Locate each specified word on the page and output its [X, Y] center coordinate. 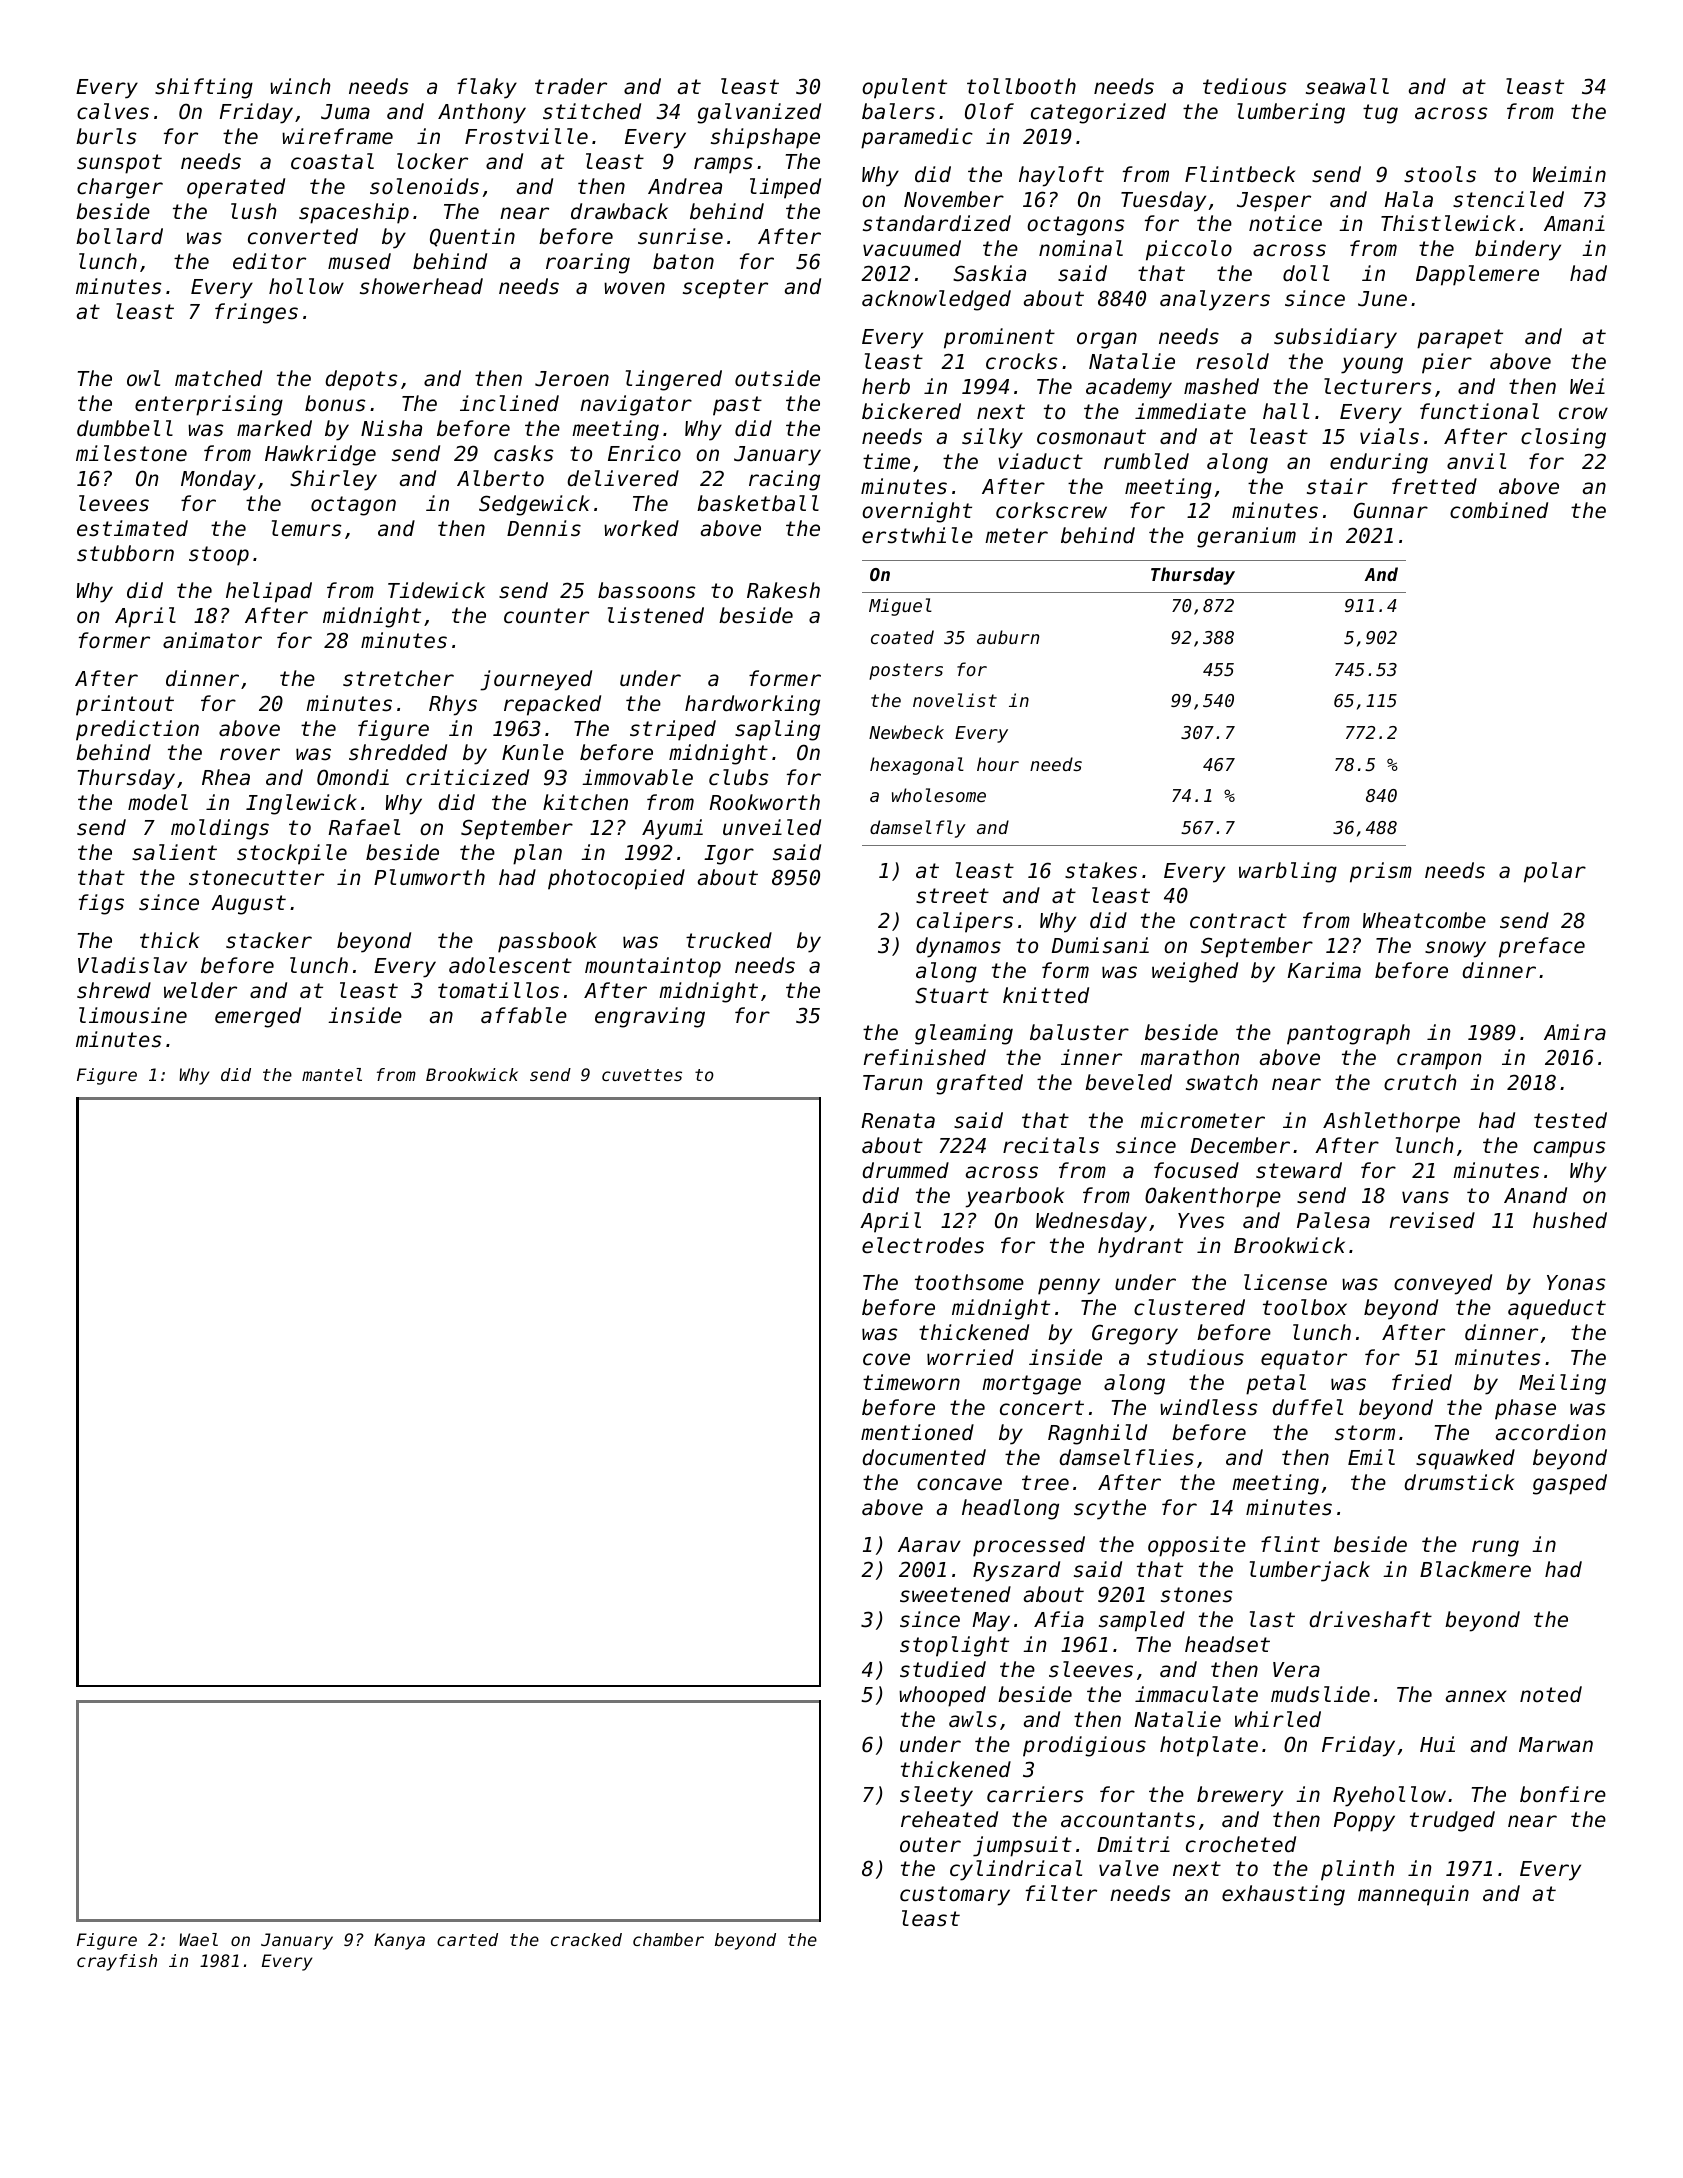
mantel [332, 1074]
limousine [133, 1015]
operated [236, 188]
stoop [219, 556]
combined [1499, 510]
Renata [898, 1121]
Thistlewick [1448, 223]
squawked [1465, 1459]
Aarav [929, 1545]
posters [906, 671]
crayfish [117, 1962]
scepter [725, 289]
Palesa [1333, 1220]
